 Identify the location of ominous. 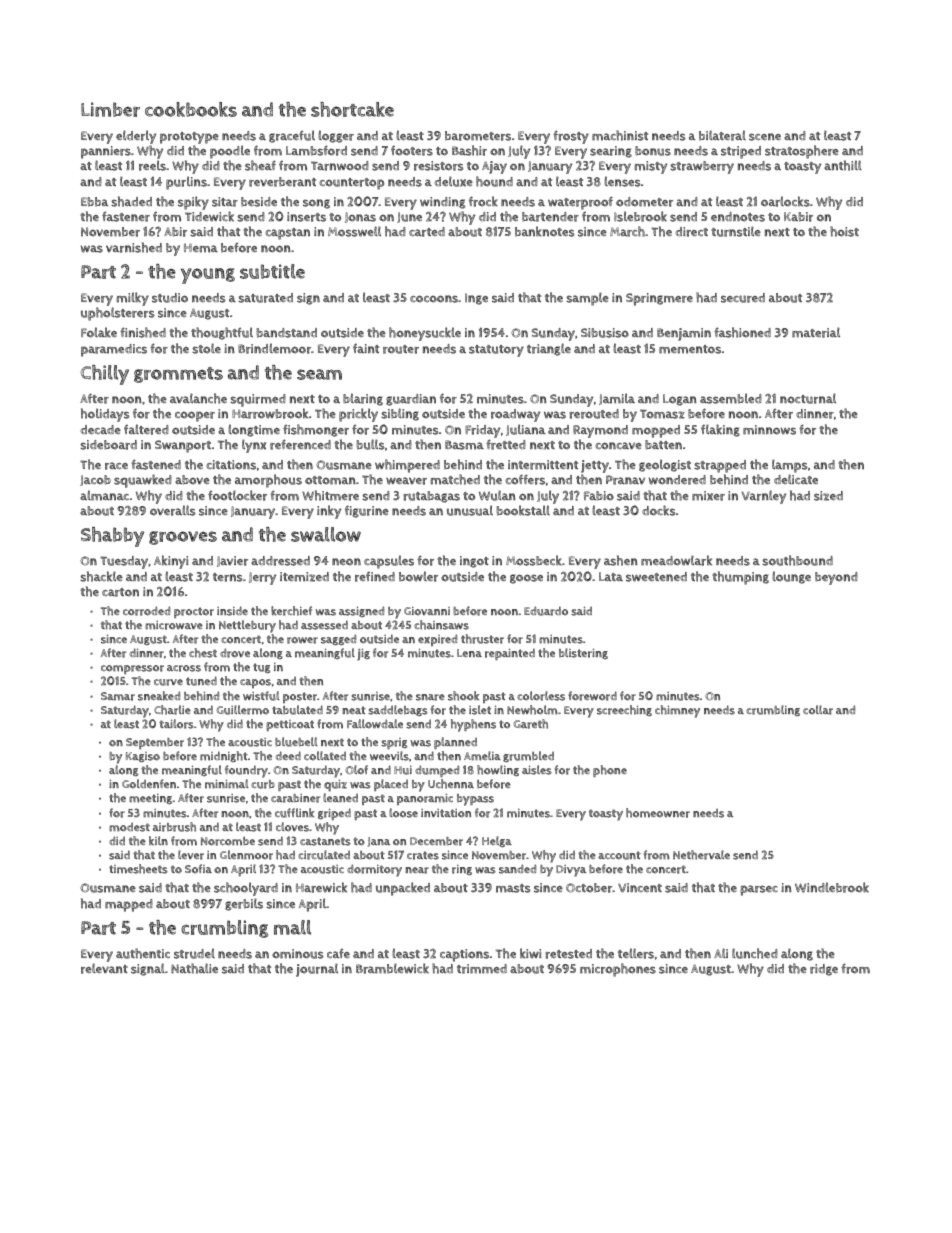
(298, 954).
